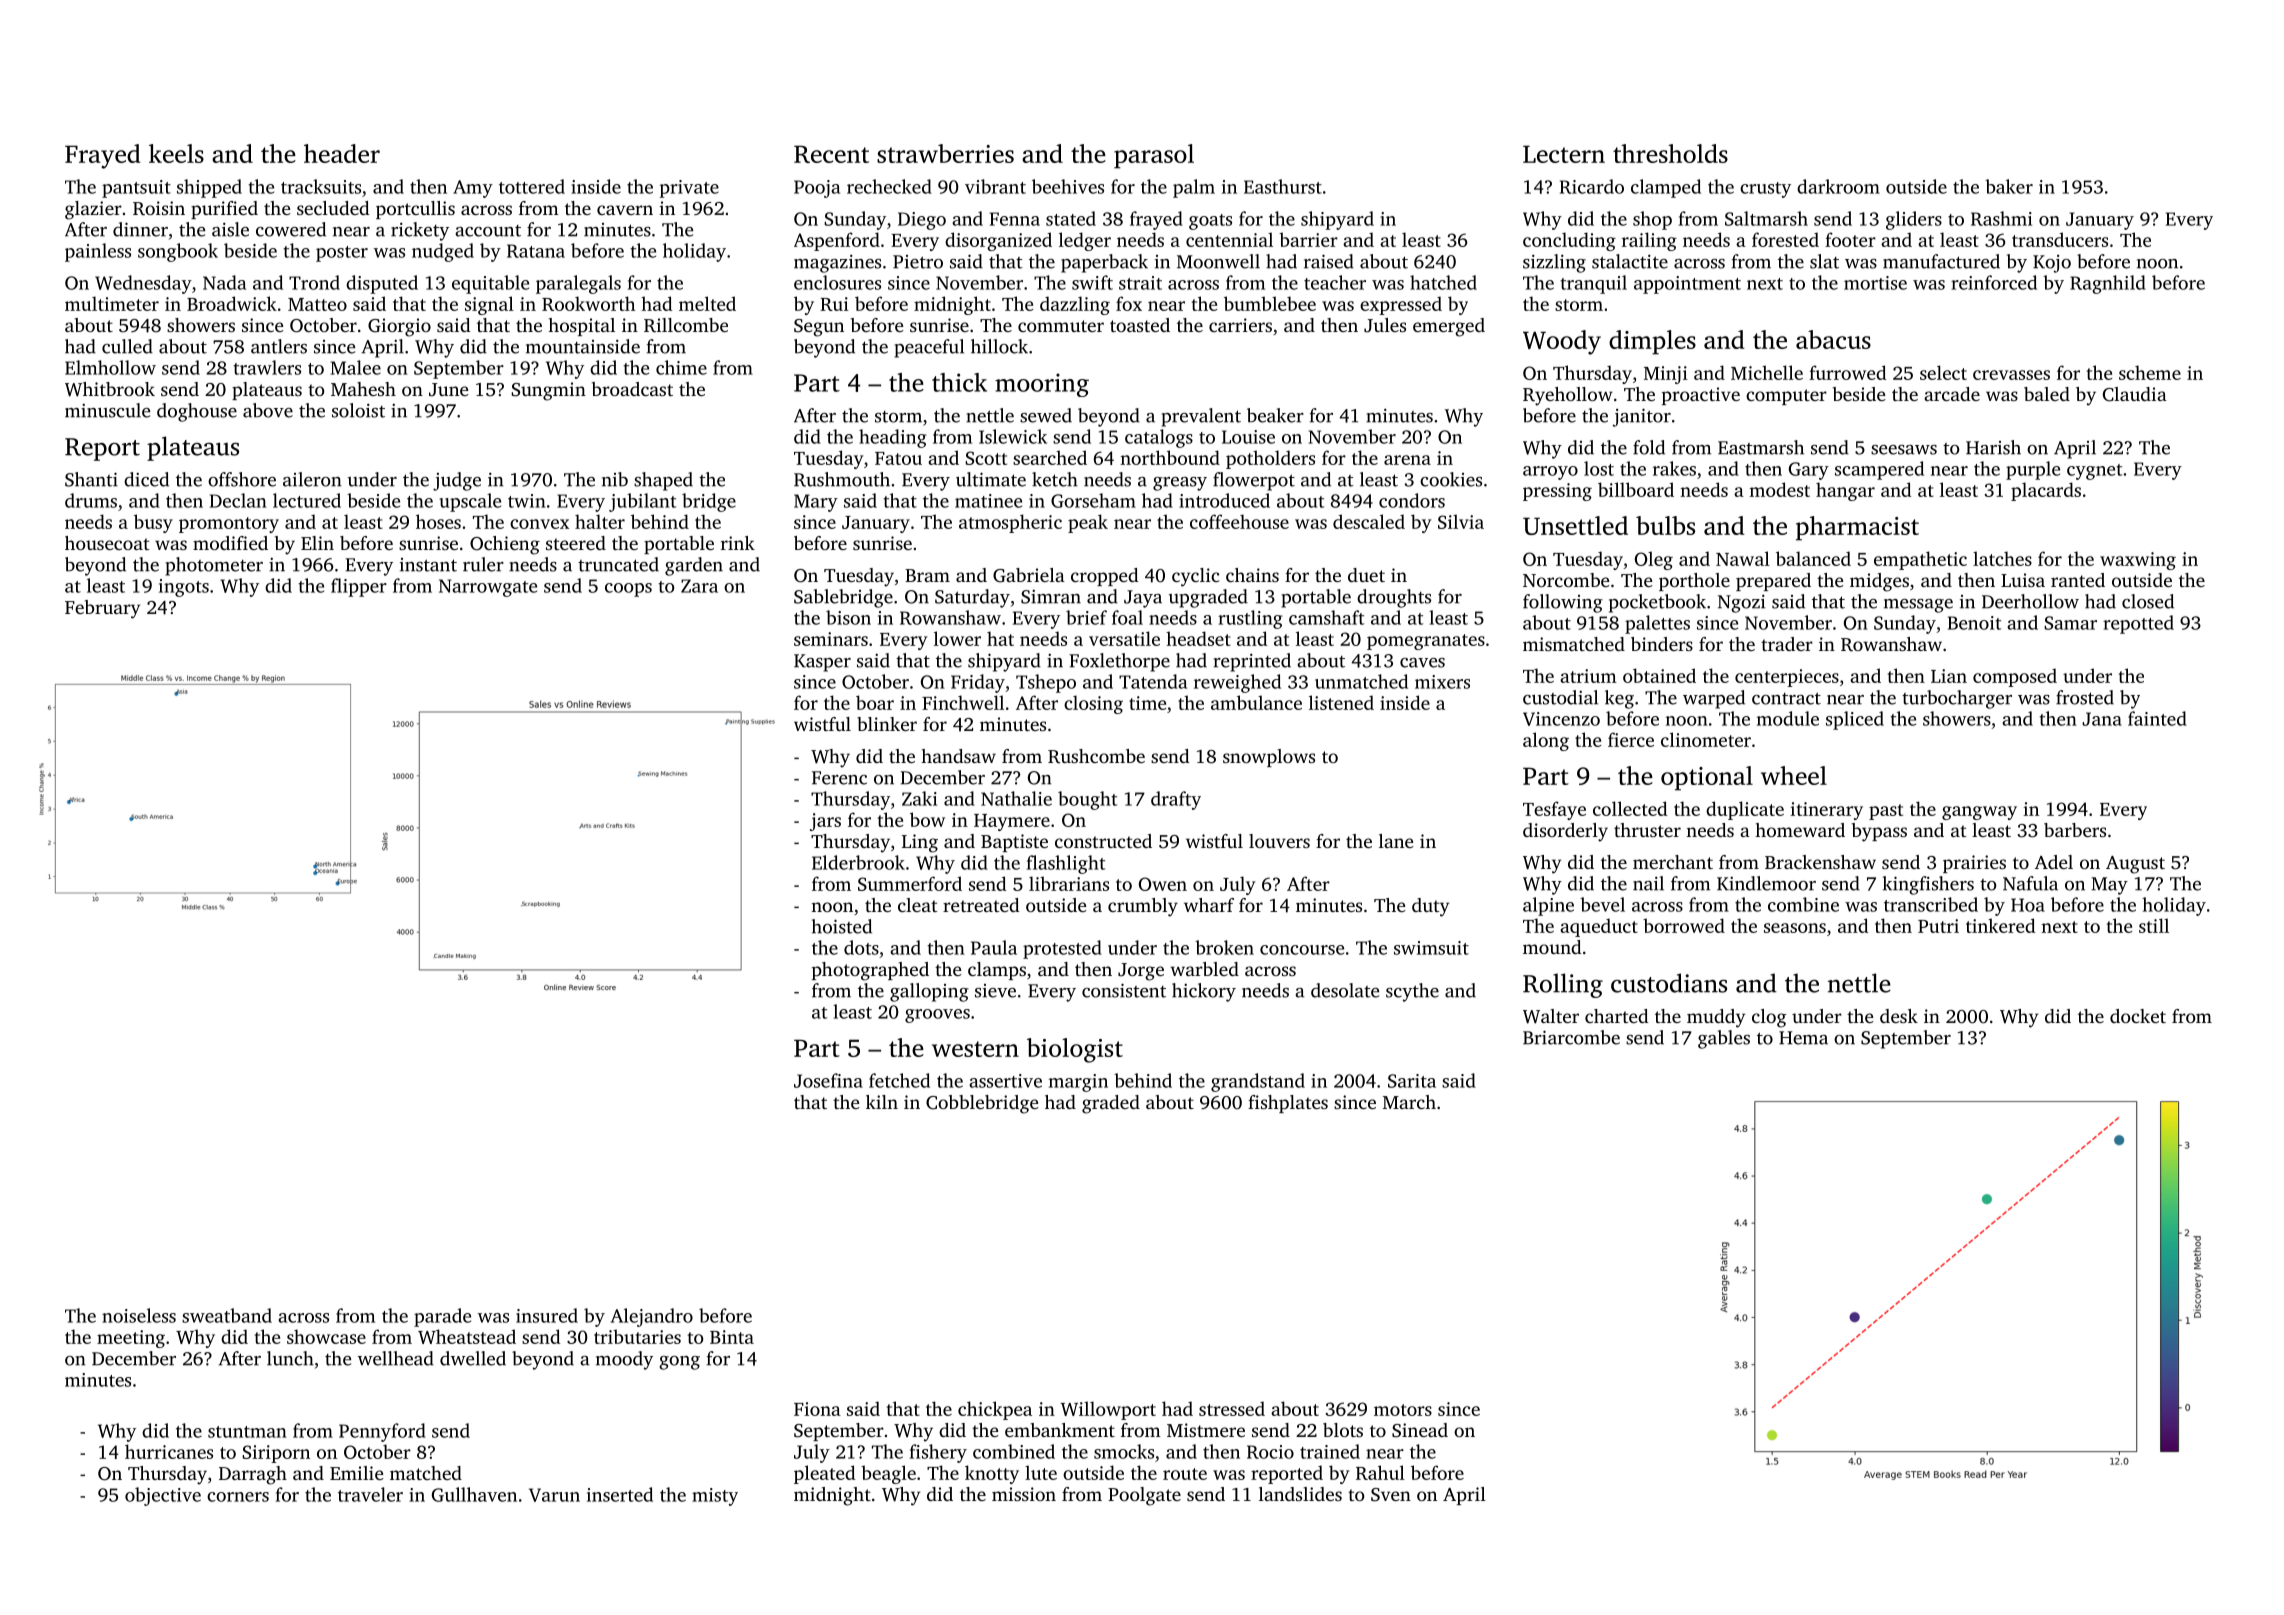 This image has width=2284, height=1615. What do you see at coordinates (1385, 325) in the image?
I see `Jules` at bounding box center [1385, 325].
